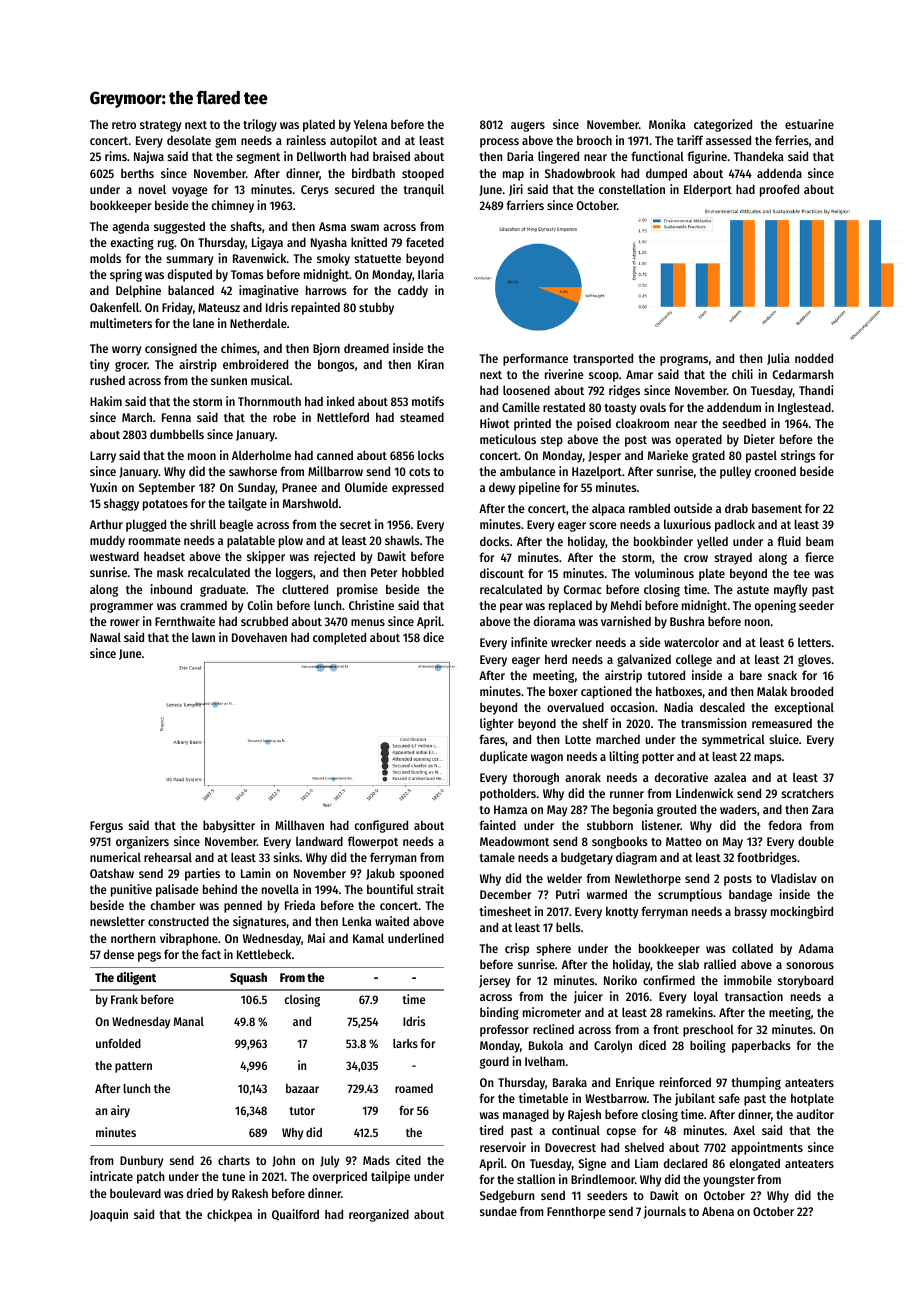  What do you see at coordinates (105, 637) in the screenshot?
I see `Nawal` at bounding box center [105, 637].
